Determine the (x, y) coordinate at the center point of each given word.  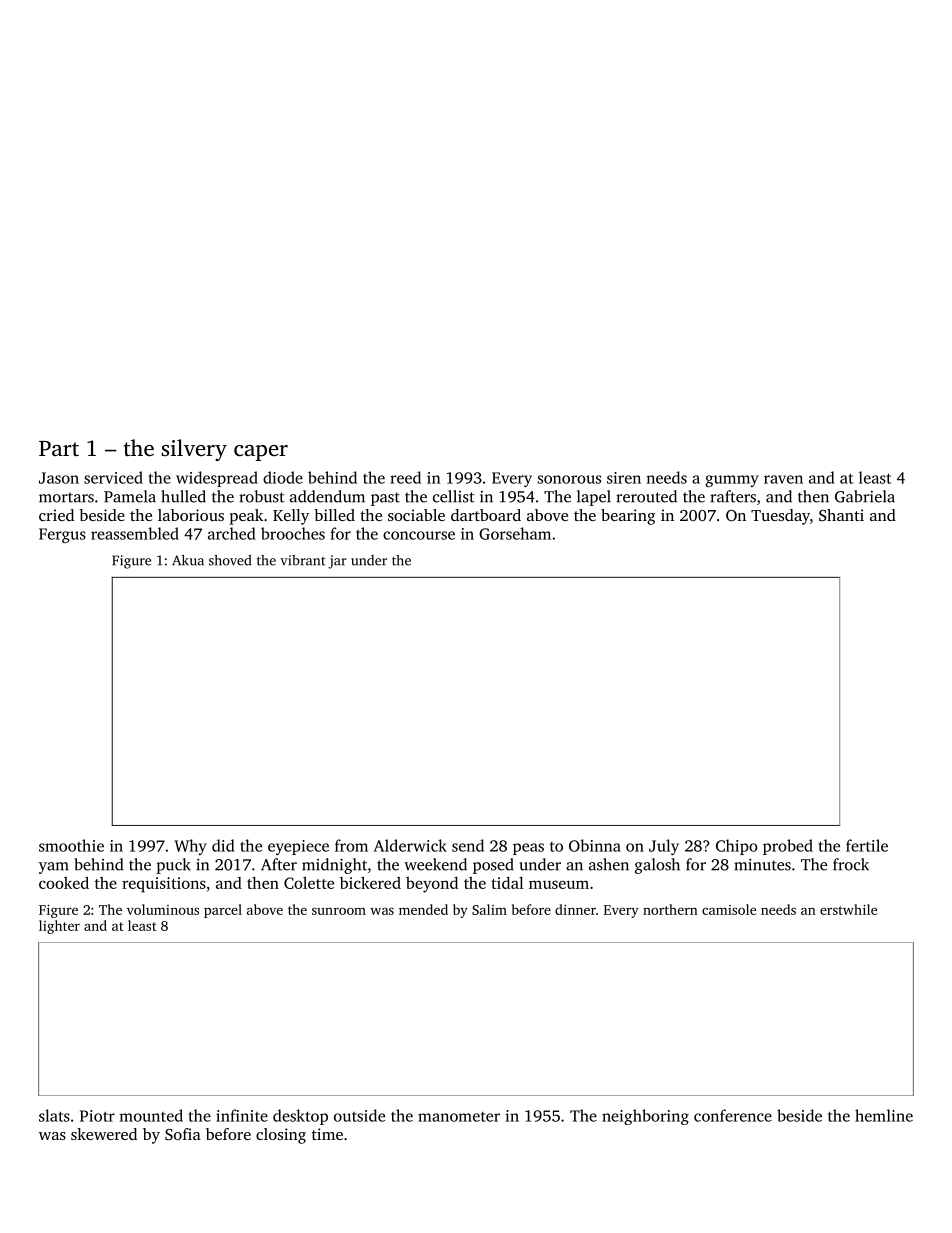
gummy (732, 481)
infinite (242, 1115)
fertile (867, 845)
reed (405, 477)
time (327, 1134)
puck (173, 866)
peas (528, 849)
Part (59, 448)
